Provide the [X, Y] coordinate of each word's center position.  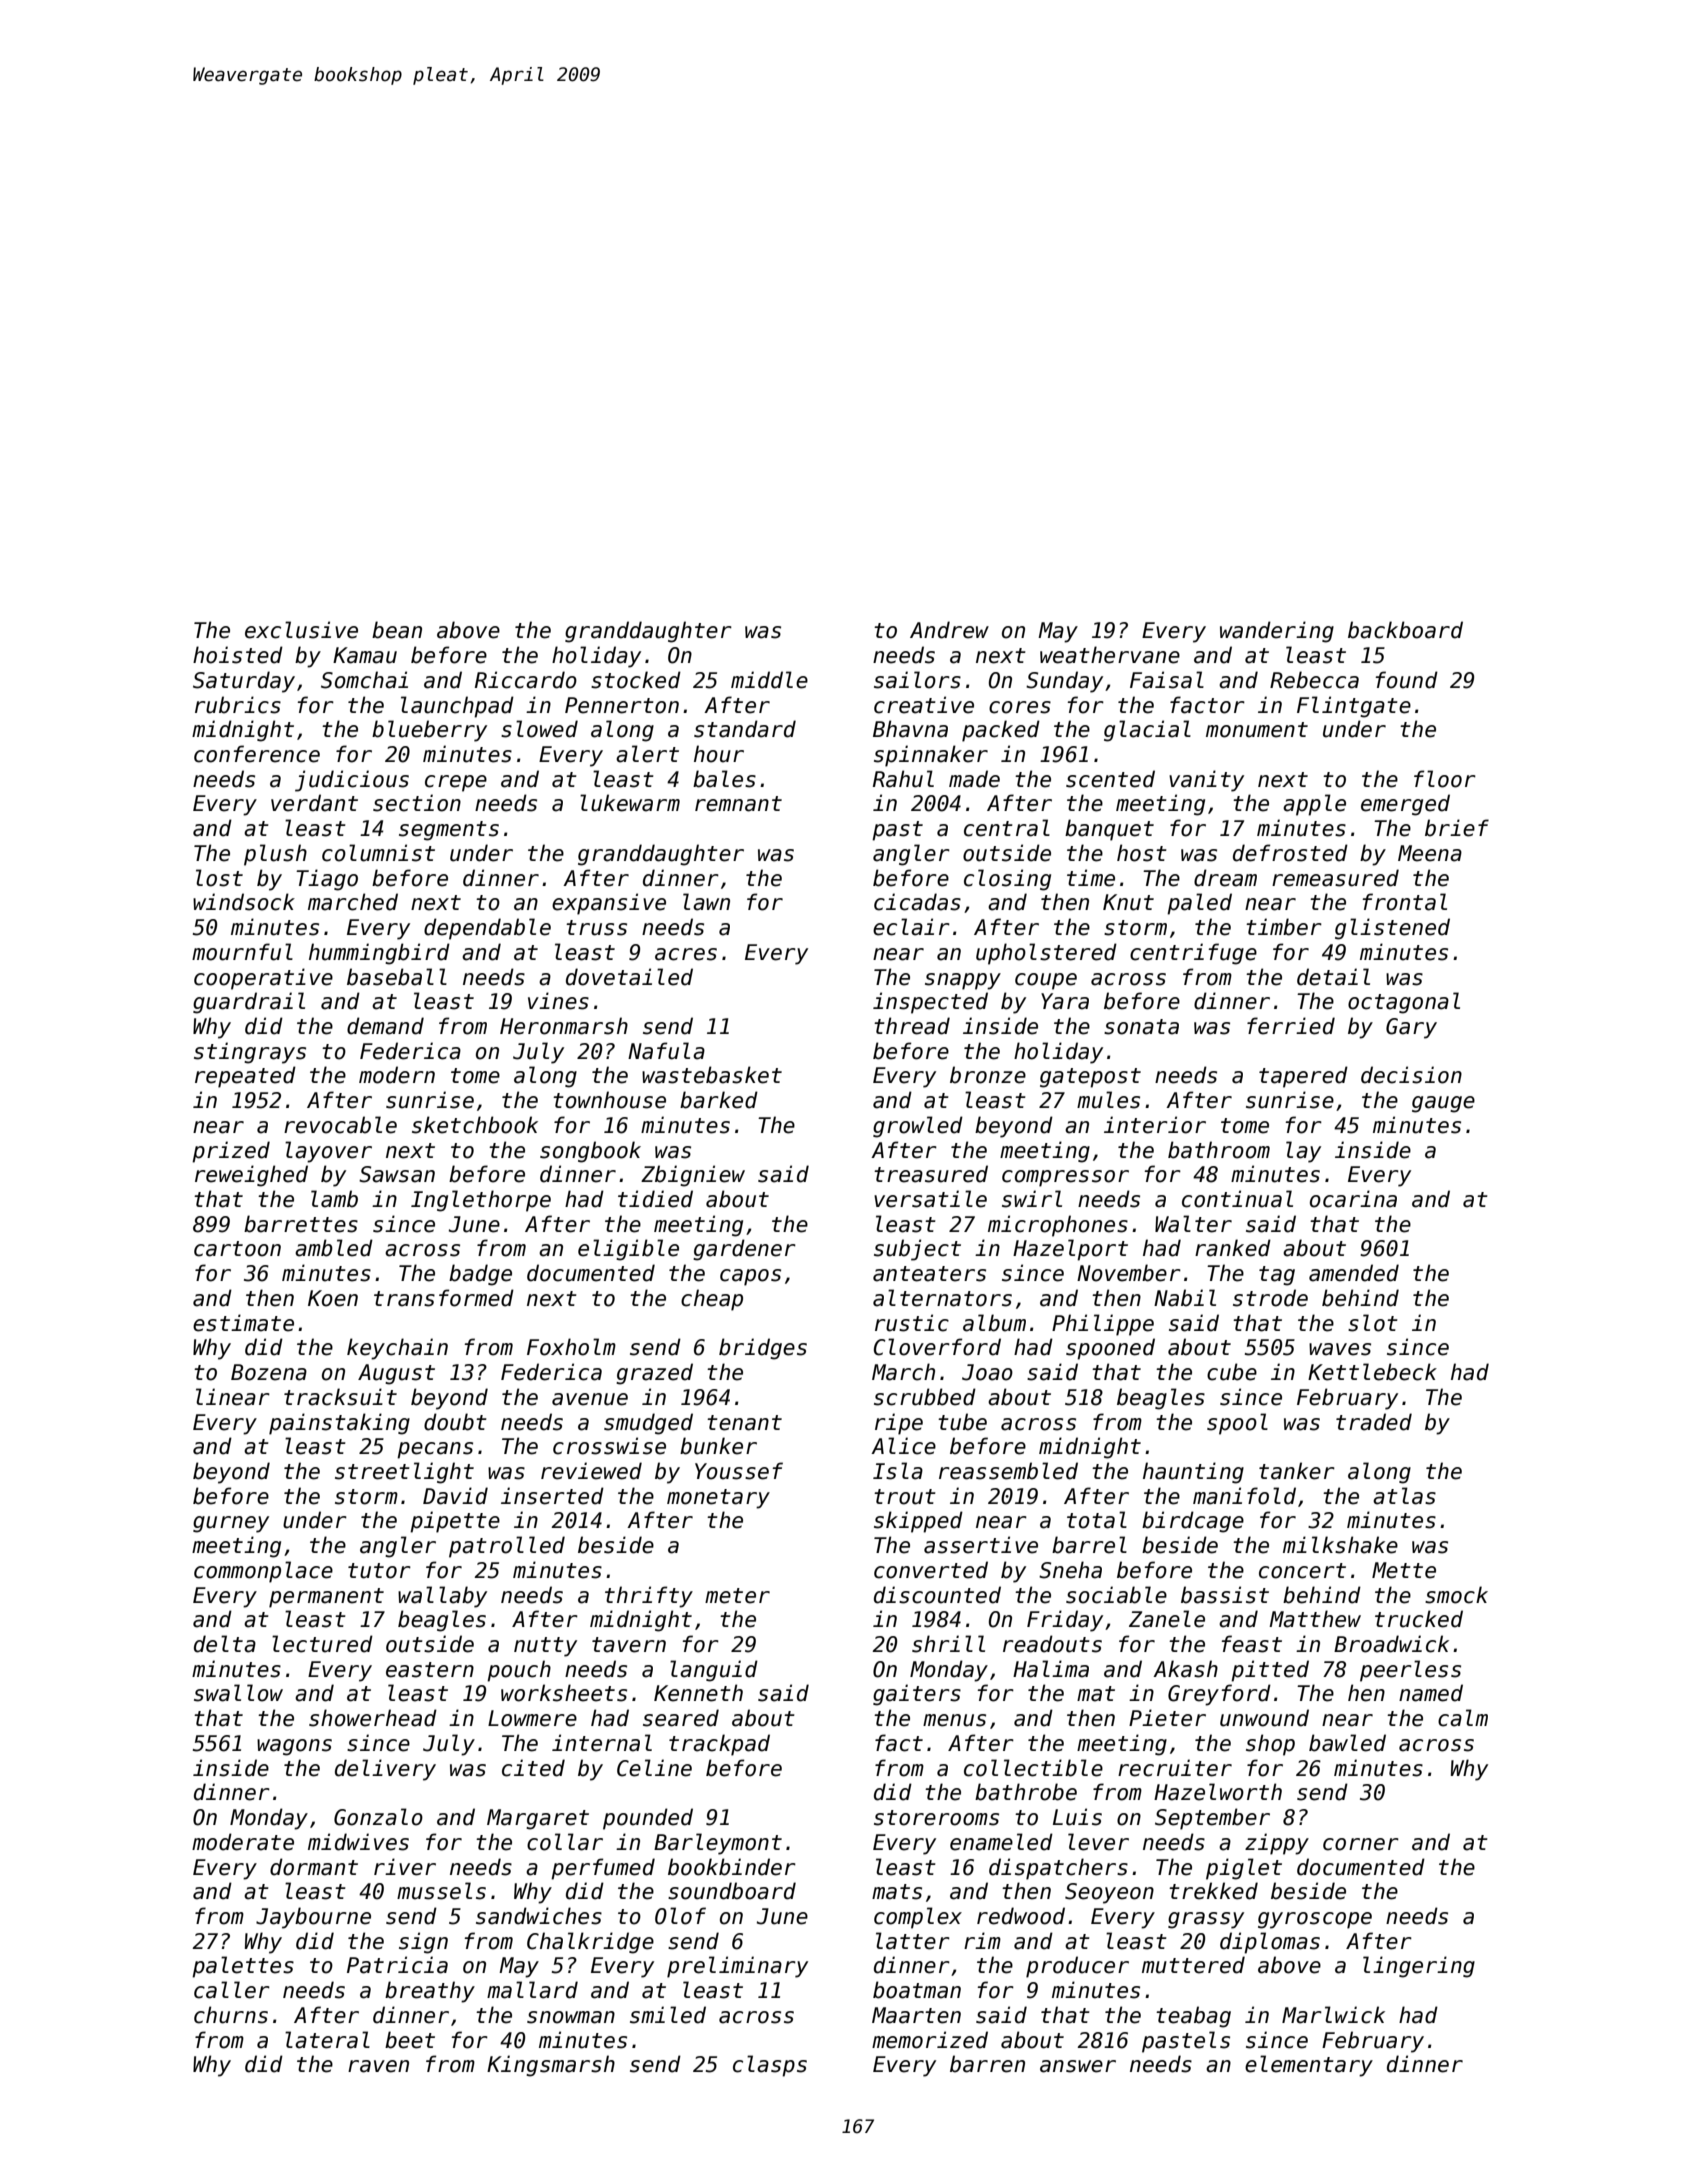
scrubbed [925, 1397]
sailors [917, 680]
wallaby [442, 1597]
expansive [609, 904]
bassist [1225, 1595]
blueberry [429, 731]
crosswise [609, 1446]
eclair [911, 927]
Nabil [1185, 1298]
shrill [948, 1644]
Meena [1430, 853]
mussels [441, 1891]
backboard [1405, 630]
